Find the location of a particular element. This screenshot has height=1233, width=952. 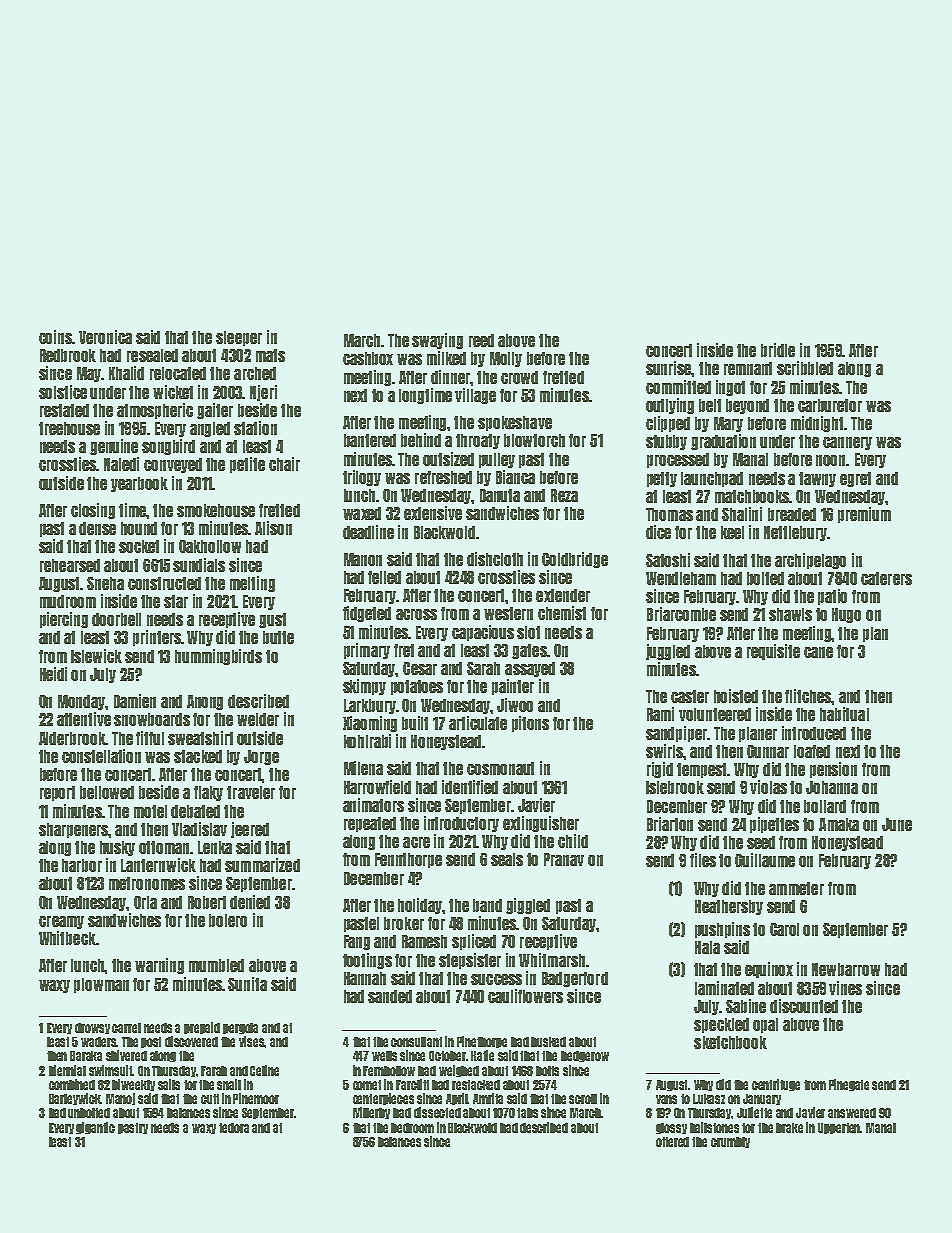

Ramesh is located at coordinates (424, 941).
